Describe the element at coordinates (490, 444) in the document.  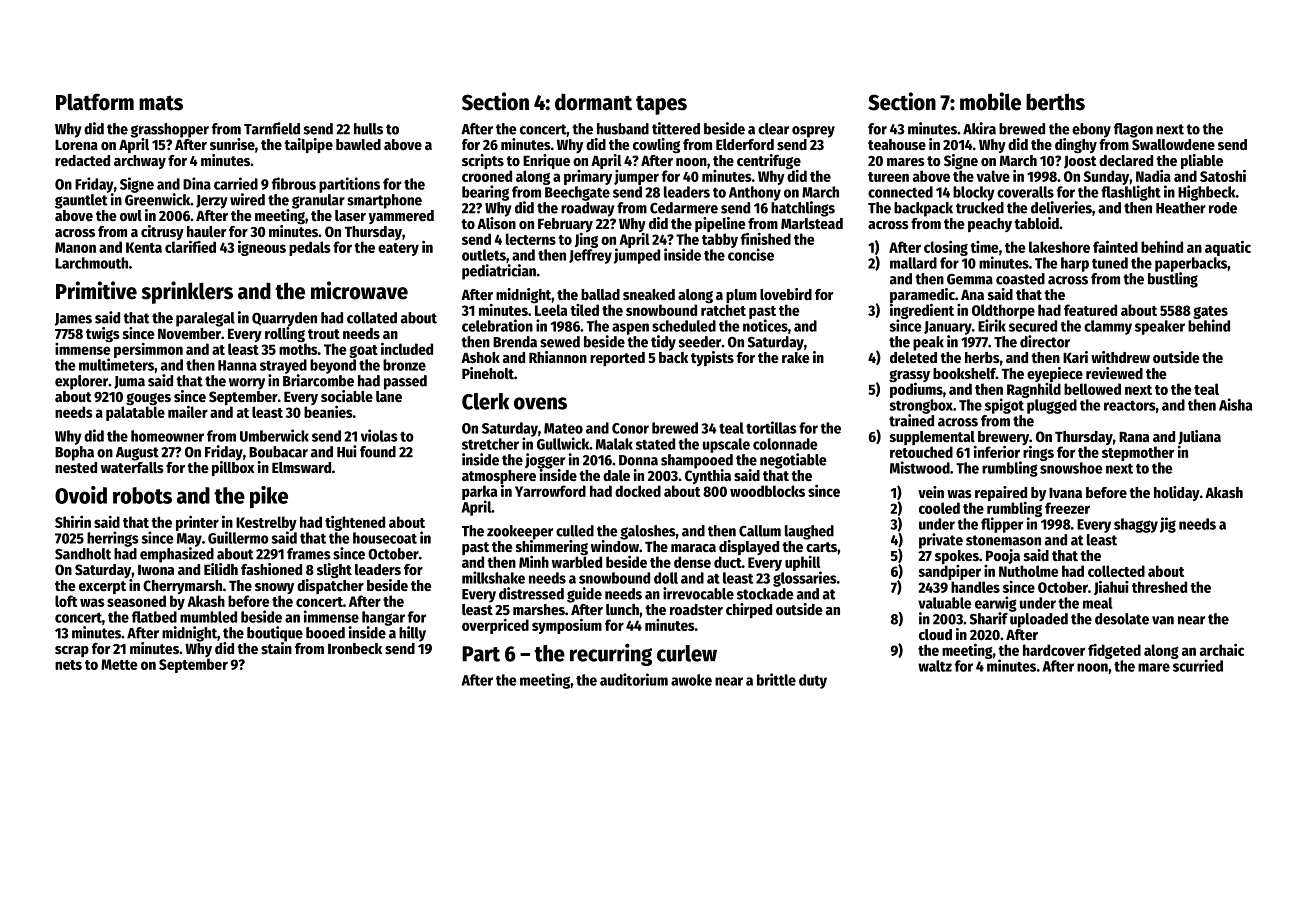
I see `stretcher` at that location.
